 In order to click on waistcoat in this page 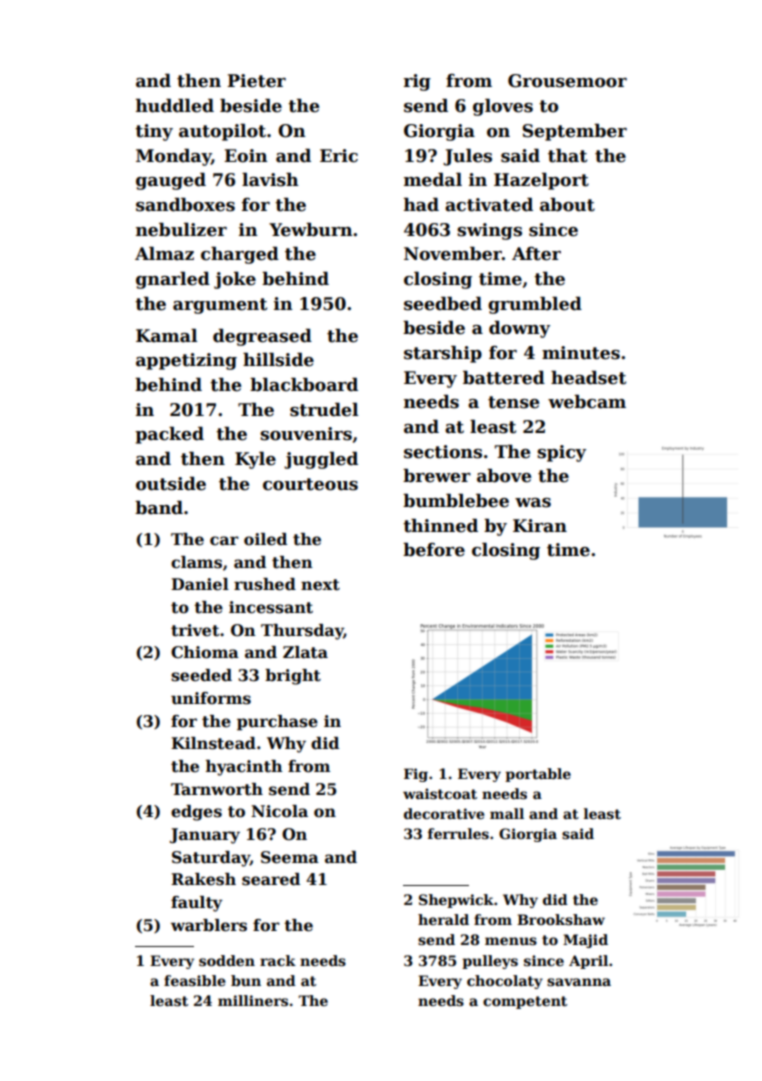, I will do `click(440, 793)`.
